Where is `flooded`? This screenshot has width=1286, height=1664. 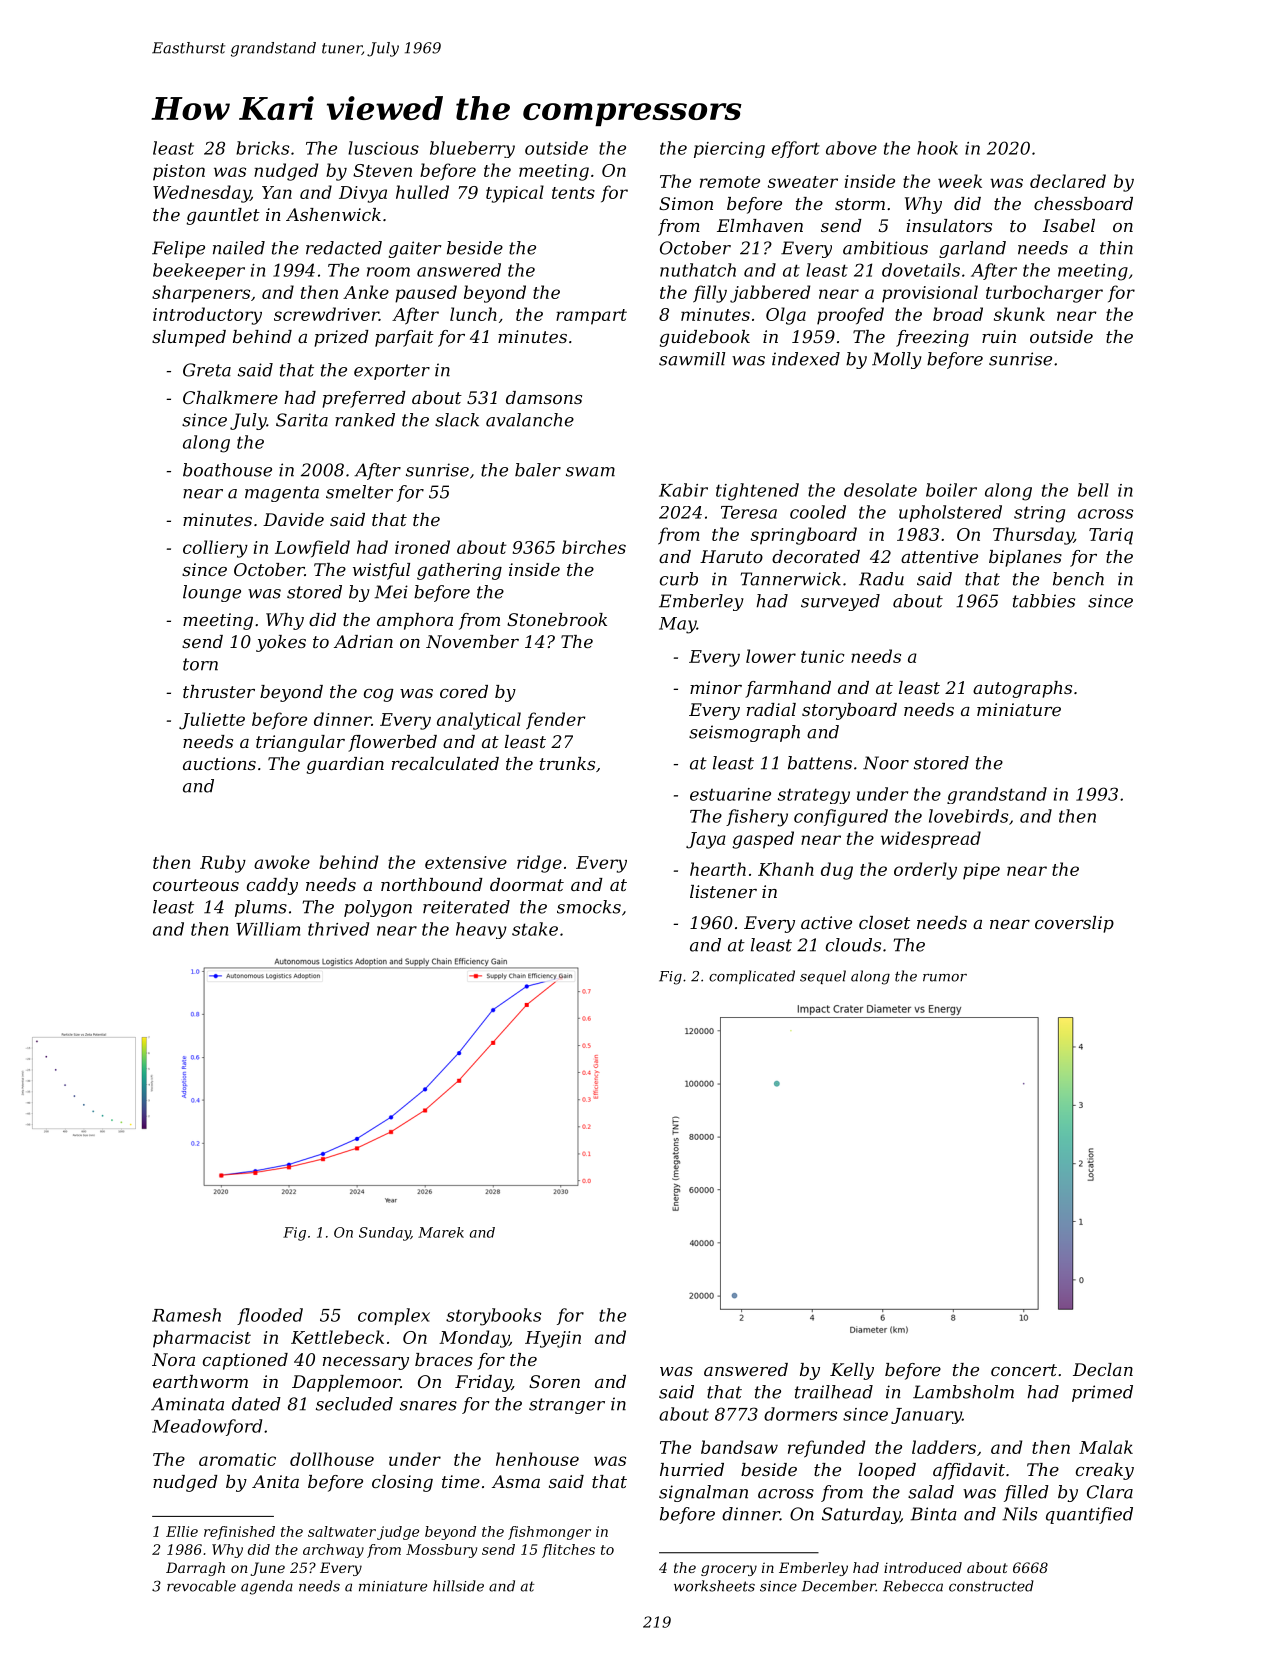 flooded is located at coordinates (270, 1316).
